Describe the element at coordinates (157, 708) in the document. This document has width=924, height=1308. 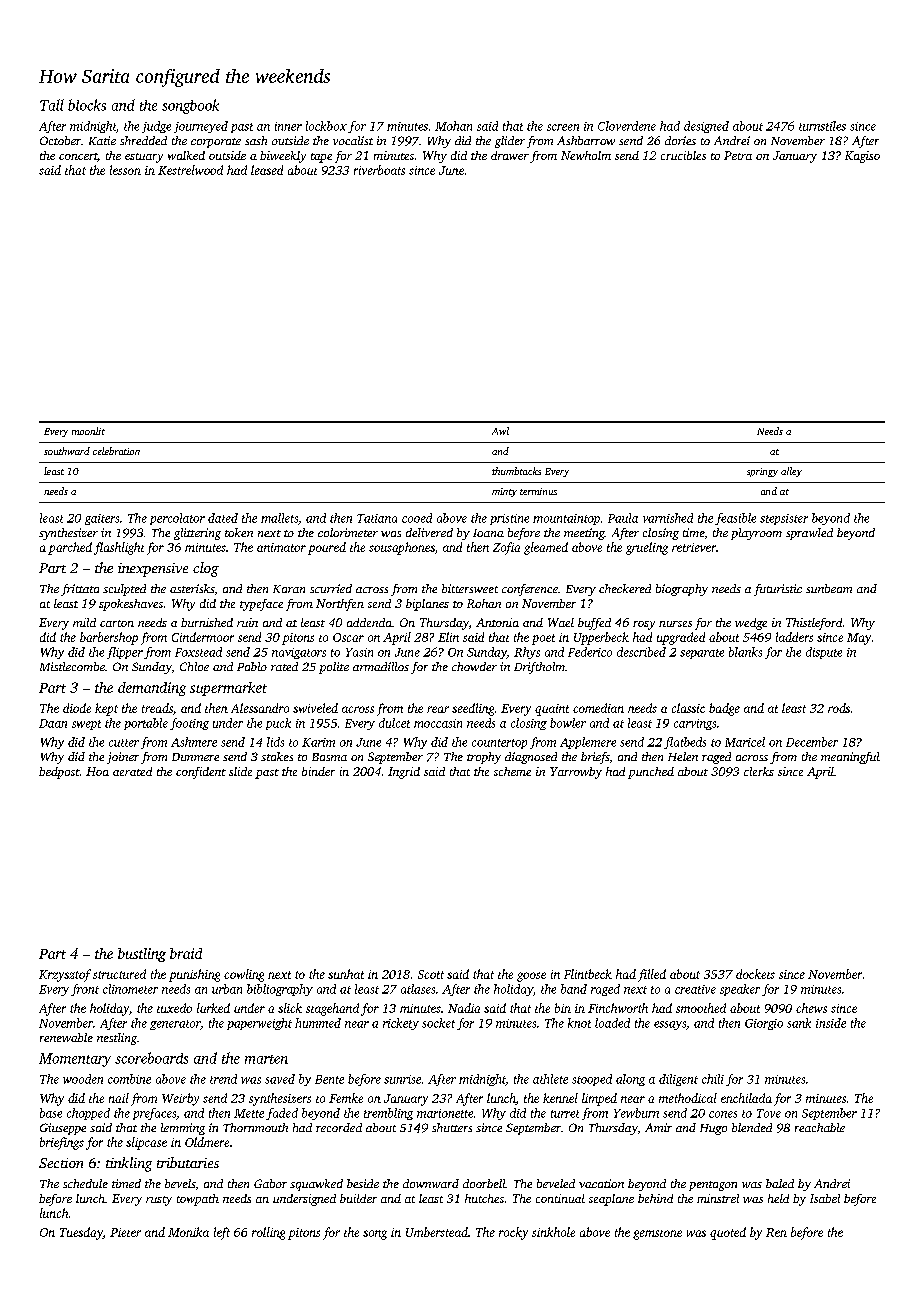
I see `treads` at that location.
